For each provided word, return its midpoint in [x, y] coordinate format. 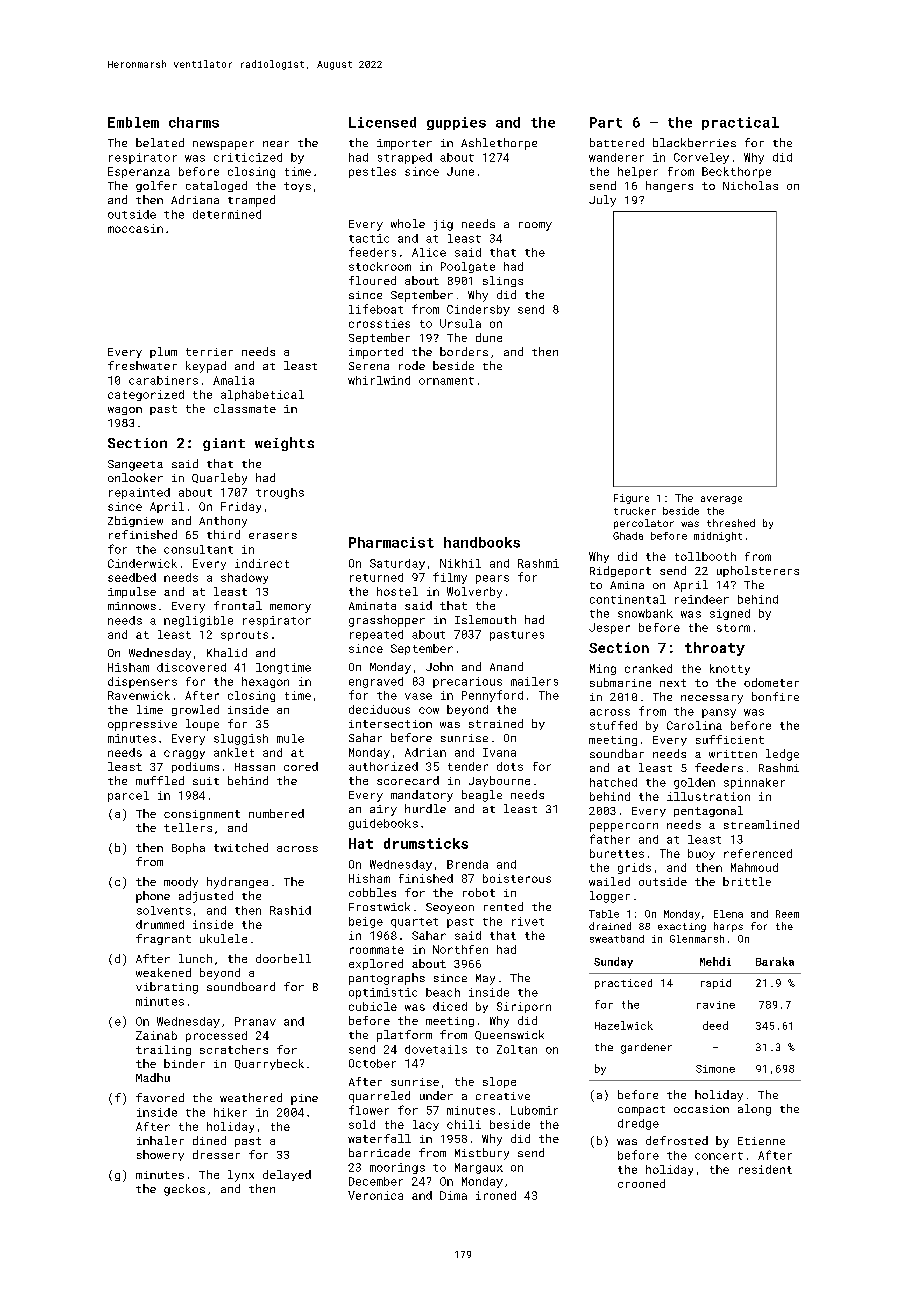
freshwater [142, 365]
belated [160, 142]
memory [290, 608]
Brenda [467, 864]
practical [740, 123]
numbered [276, 813]
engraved [376, 682]
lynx [241, 1176]
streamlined [761, 824]
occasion [701, 1109]
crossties [379, 323]
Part [606, 122]
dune [489, 337]
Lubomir [534, 1110]
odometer [771, 682]
